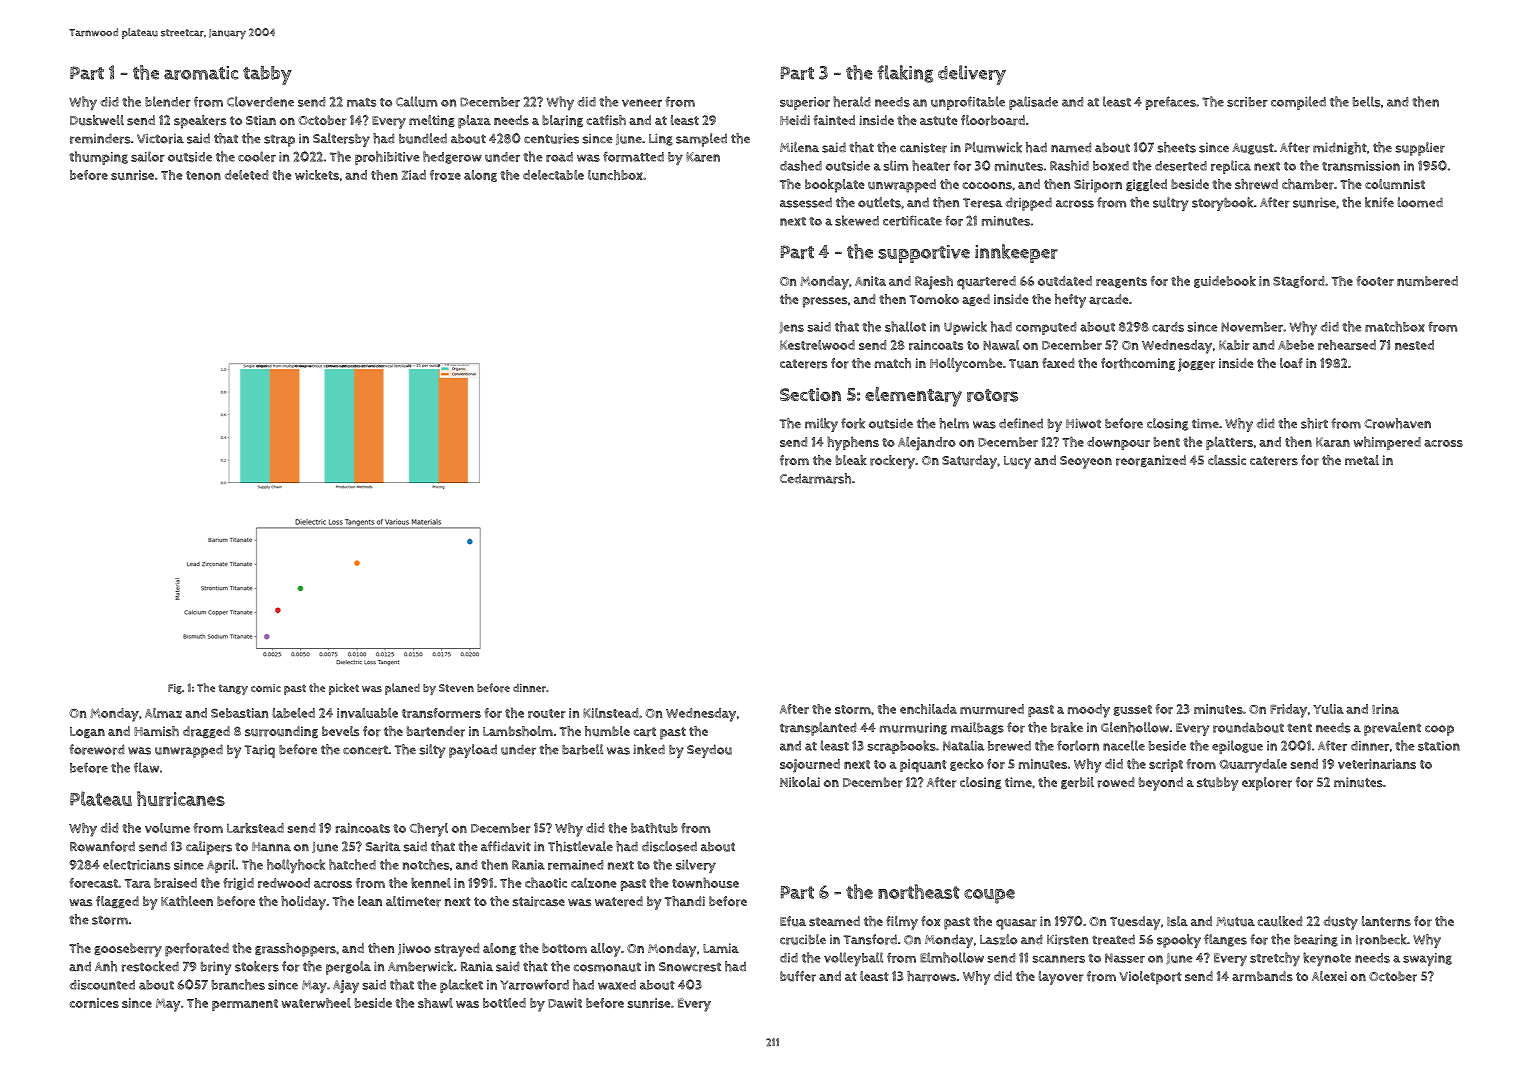 The height and width of the screenshot is (1083, 1532). I want to click on delivery, so click(972, 75).
